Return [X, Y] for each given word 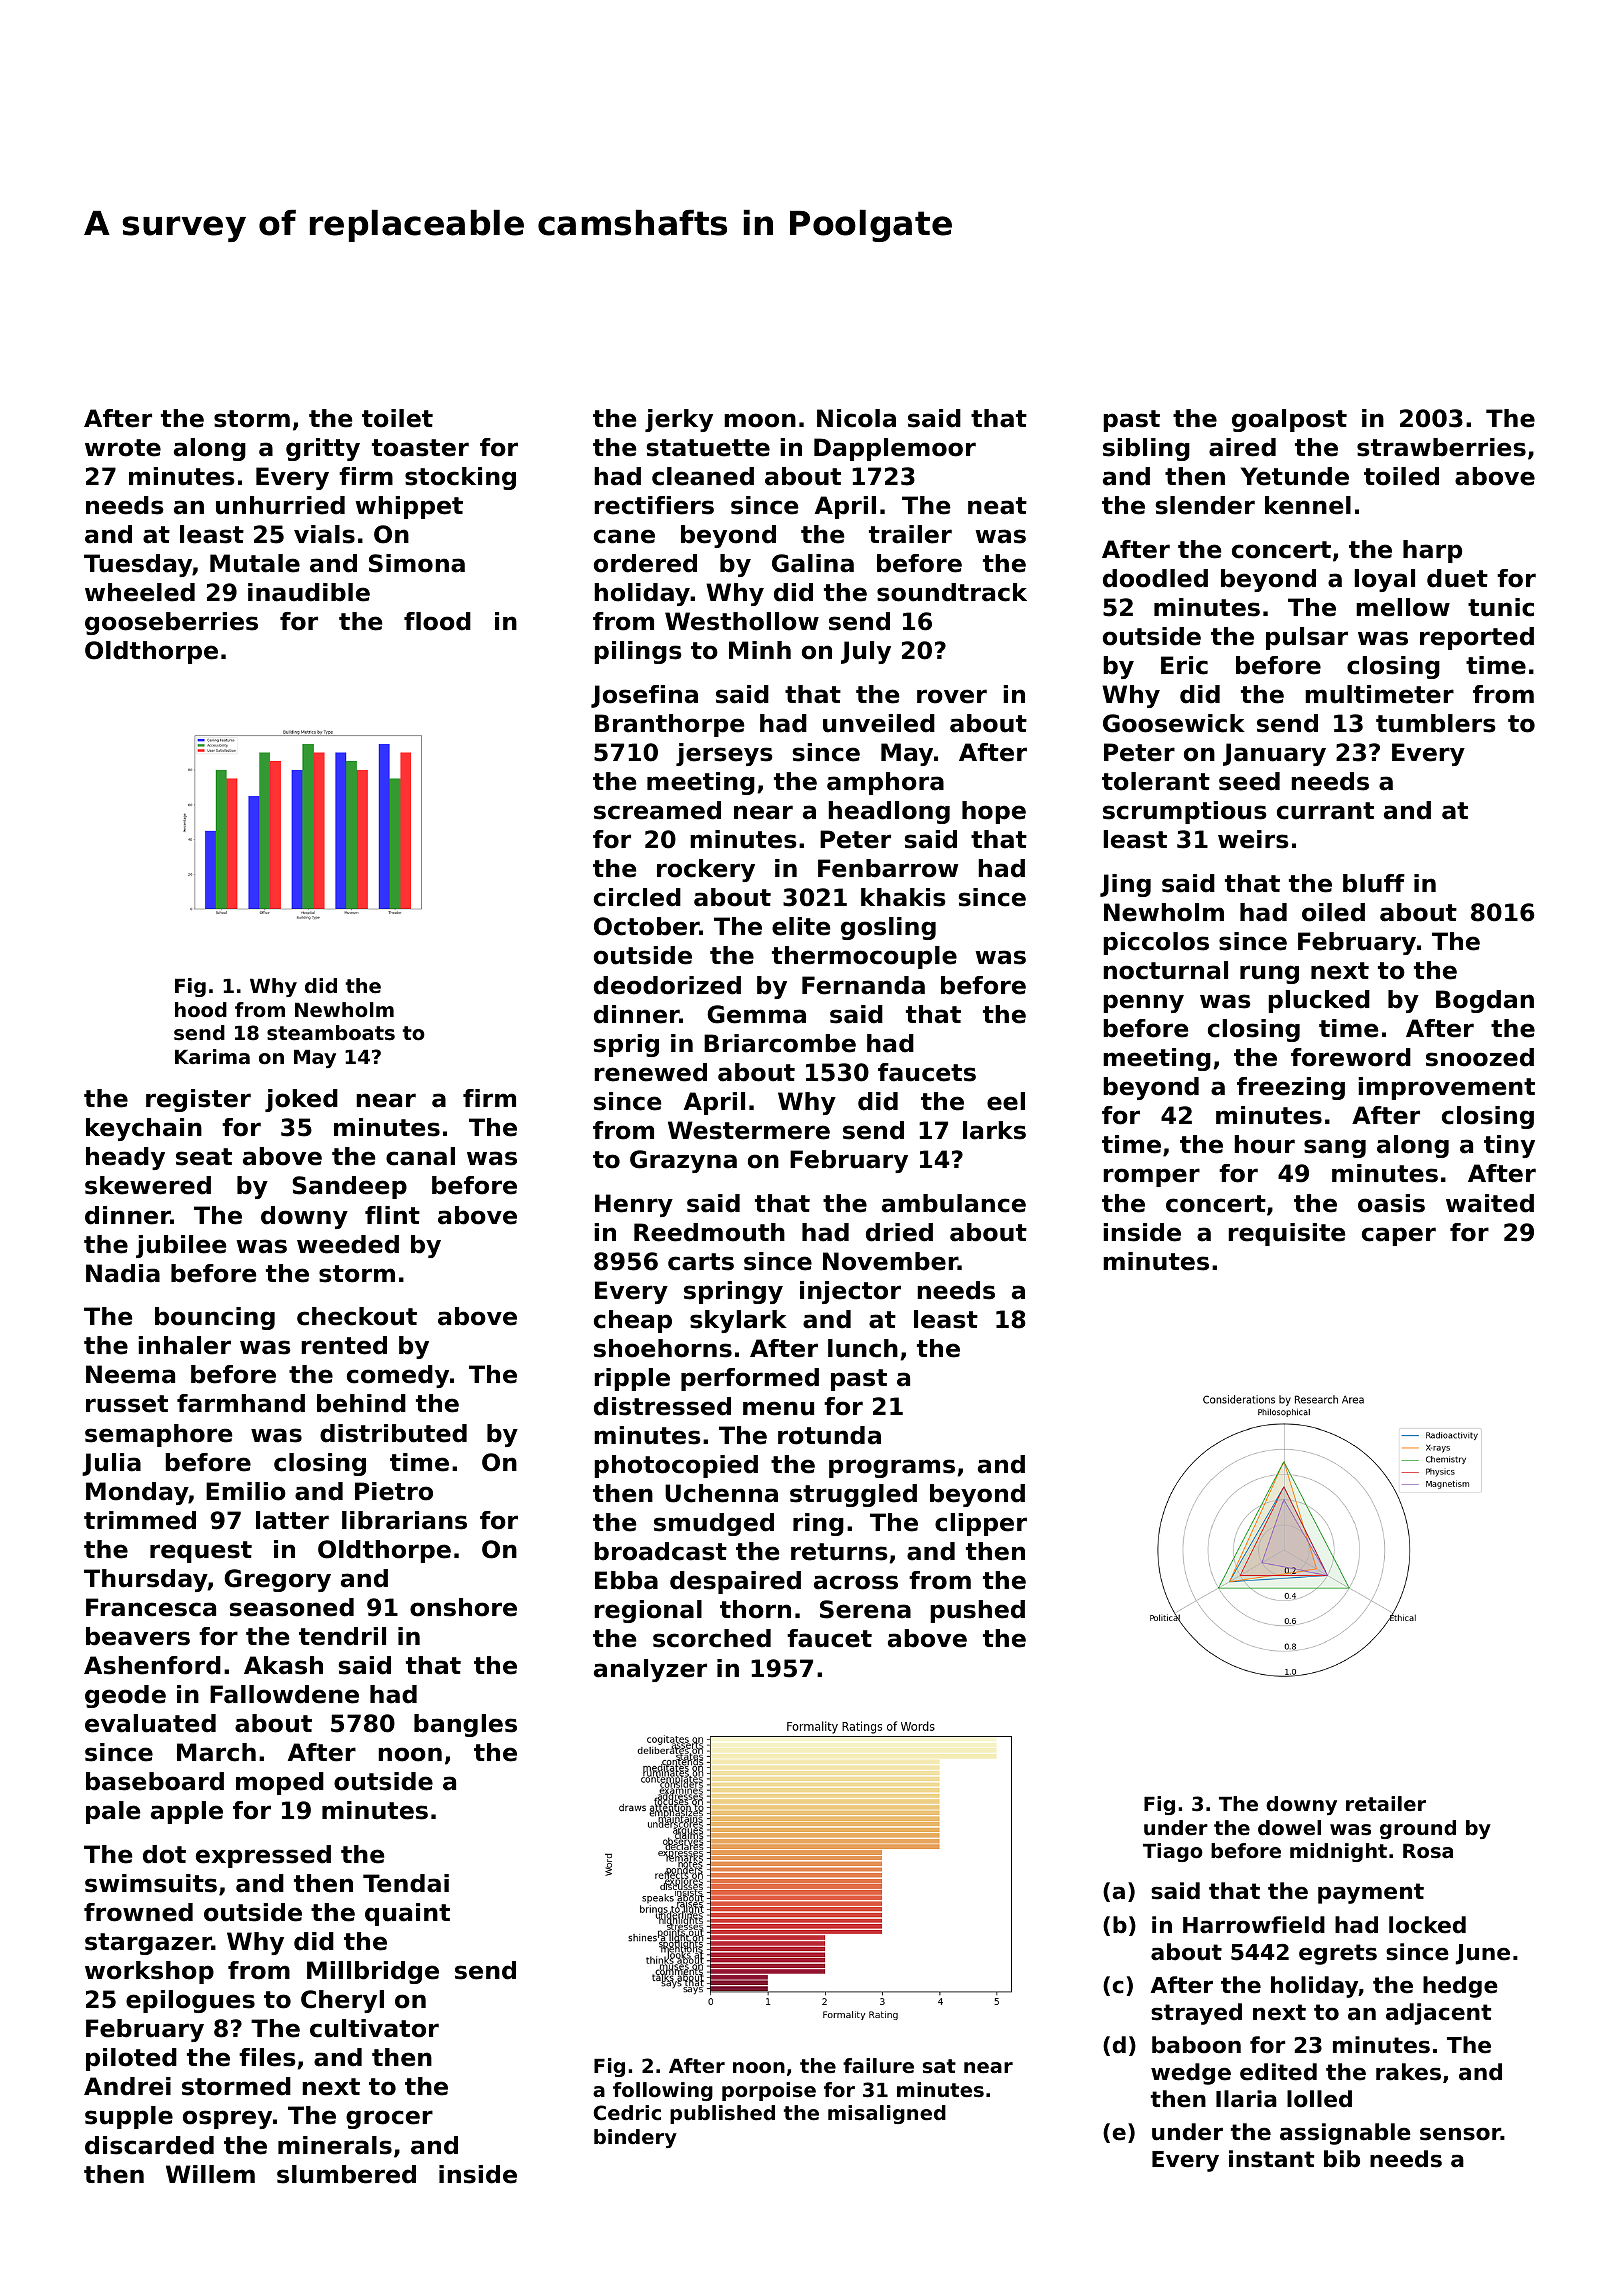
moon [760, 420]
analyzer [650, 1670]
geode [125, 1696]
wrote [123, 448]
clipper [981, 1524]
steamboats [331, 1033]
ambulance [954, 1203]
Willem [210, 2174]
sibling [1146, 449]
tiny [1509, 1146]
